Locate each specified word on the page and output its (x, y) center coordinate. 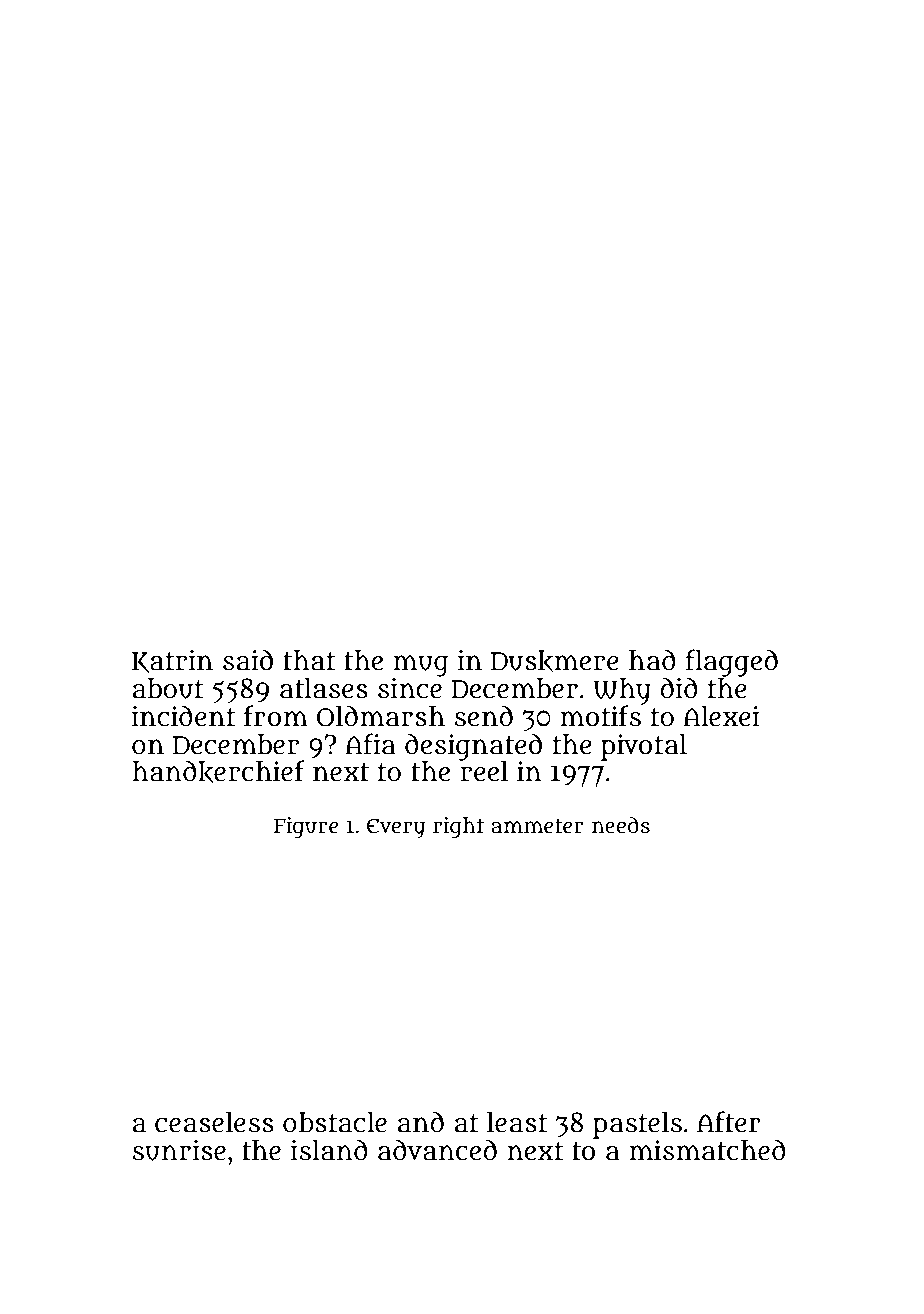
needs (621, 825)
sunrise (179, 1150)
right (458, 828)
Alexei (721, 716)
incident (183, 716)
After (729, 1122)
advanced (437, 1150)
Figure (306, 828)
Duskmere (555, 661)
